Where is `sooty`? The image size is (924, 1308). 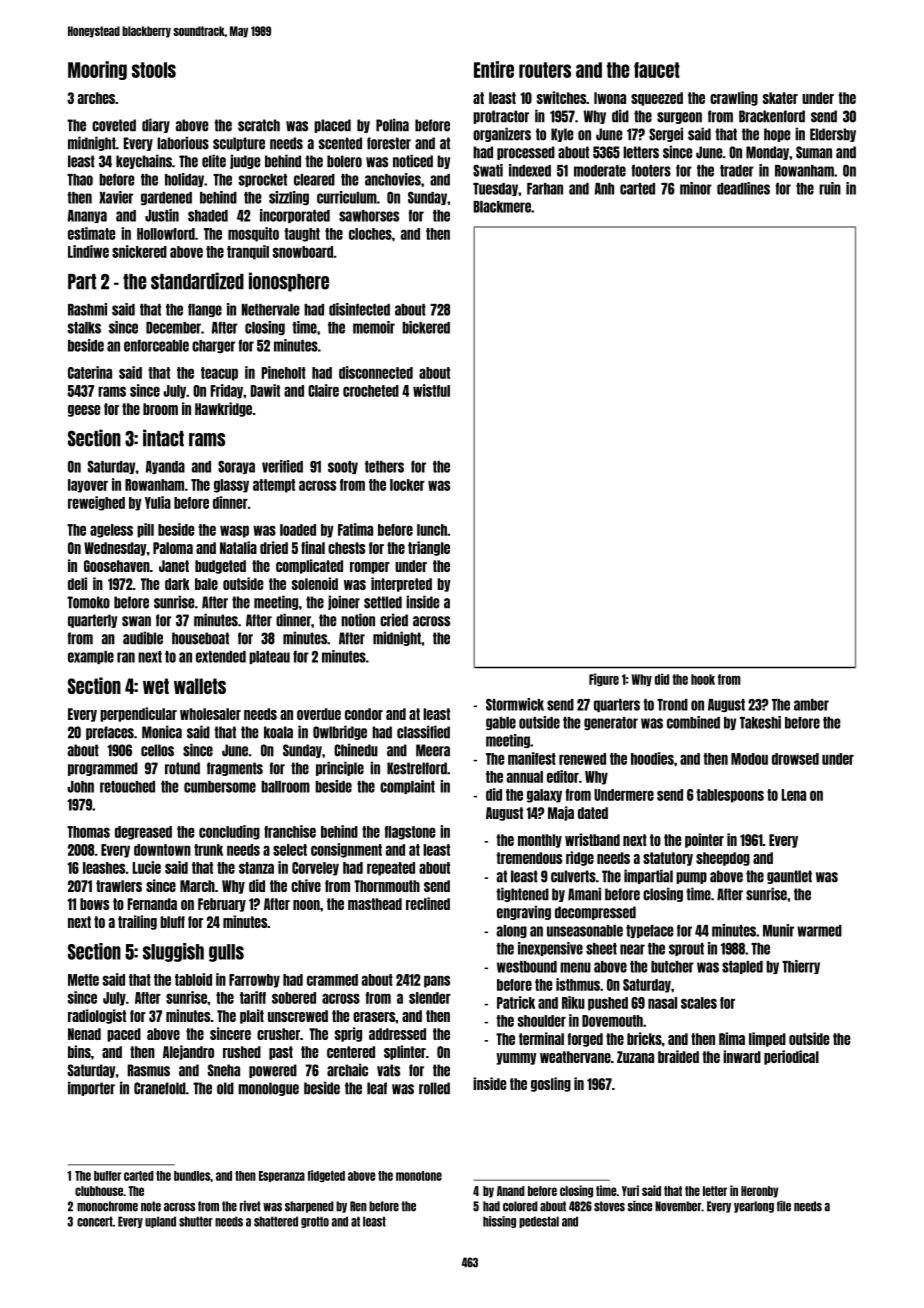 sooty is located at coordinates (343, 467).
